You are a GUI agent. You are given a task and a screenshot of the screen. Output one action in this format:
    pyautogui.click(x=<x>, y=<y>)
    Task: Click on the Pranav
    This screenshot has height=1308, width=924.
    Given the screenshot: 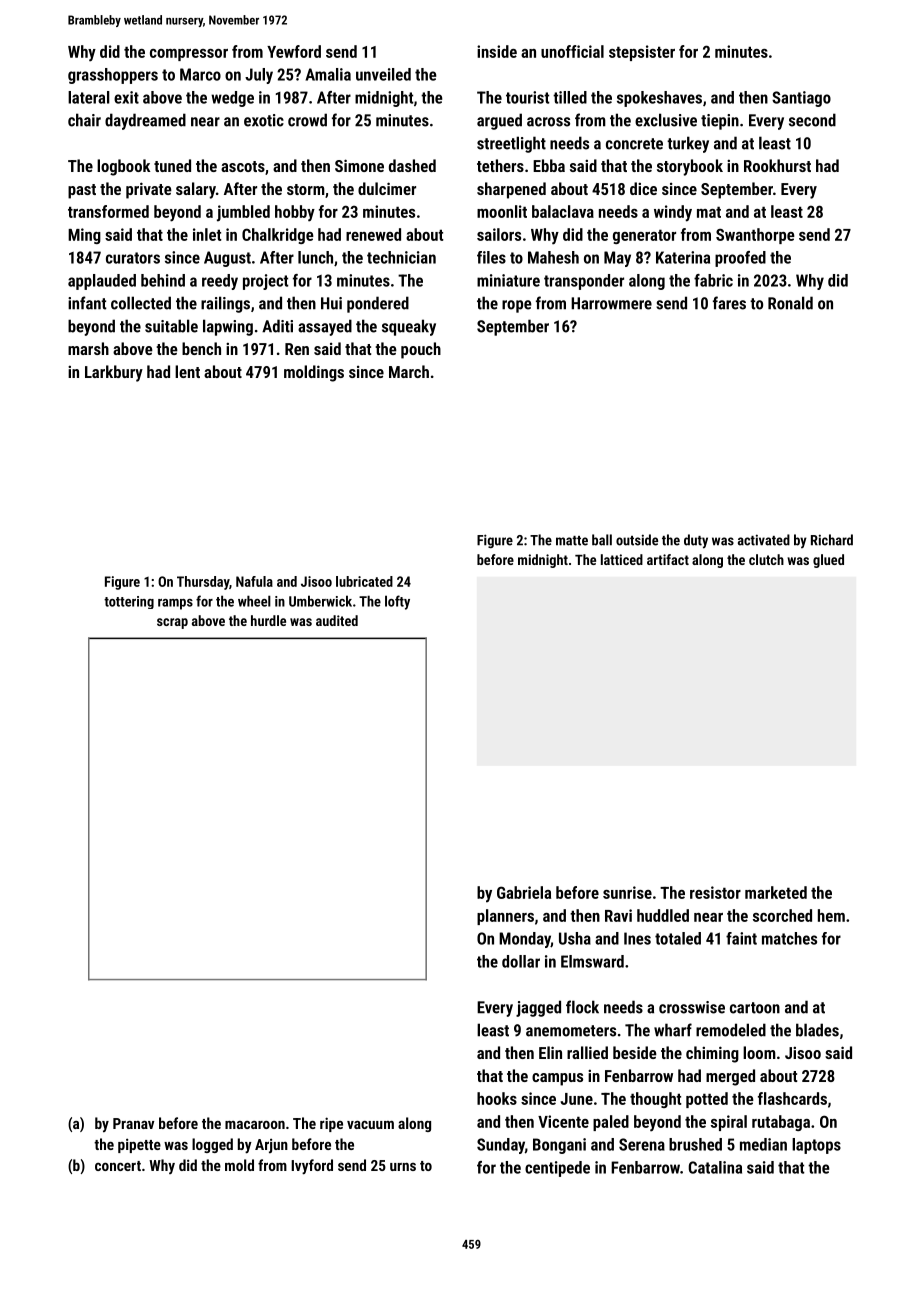 What is the action you would take?
    pyautogui.click(x=133, y=1123)
